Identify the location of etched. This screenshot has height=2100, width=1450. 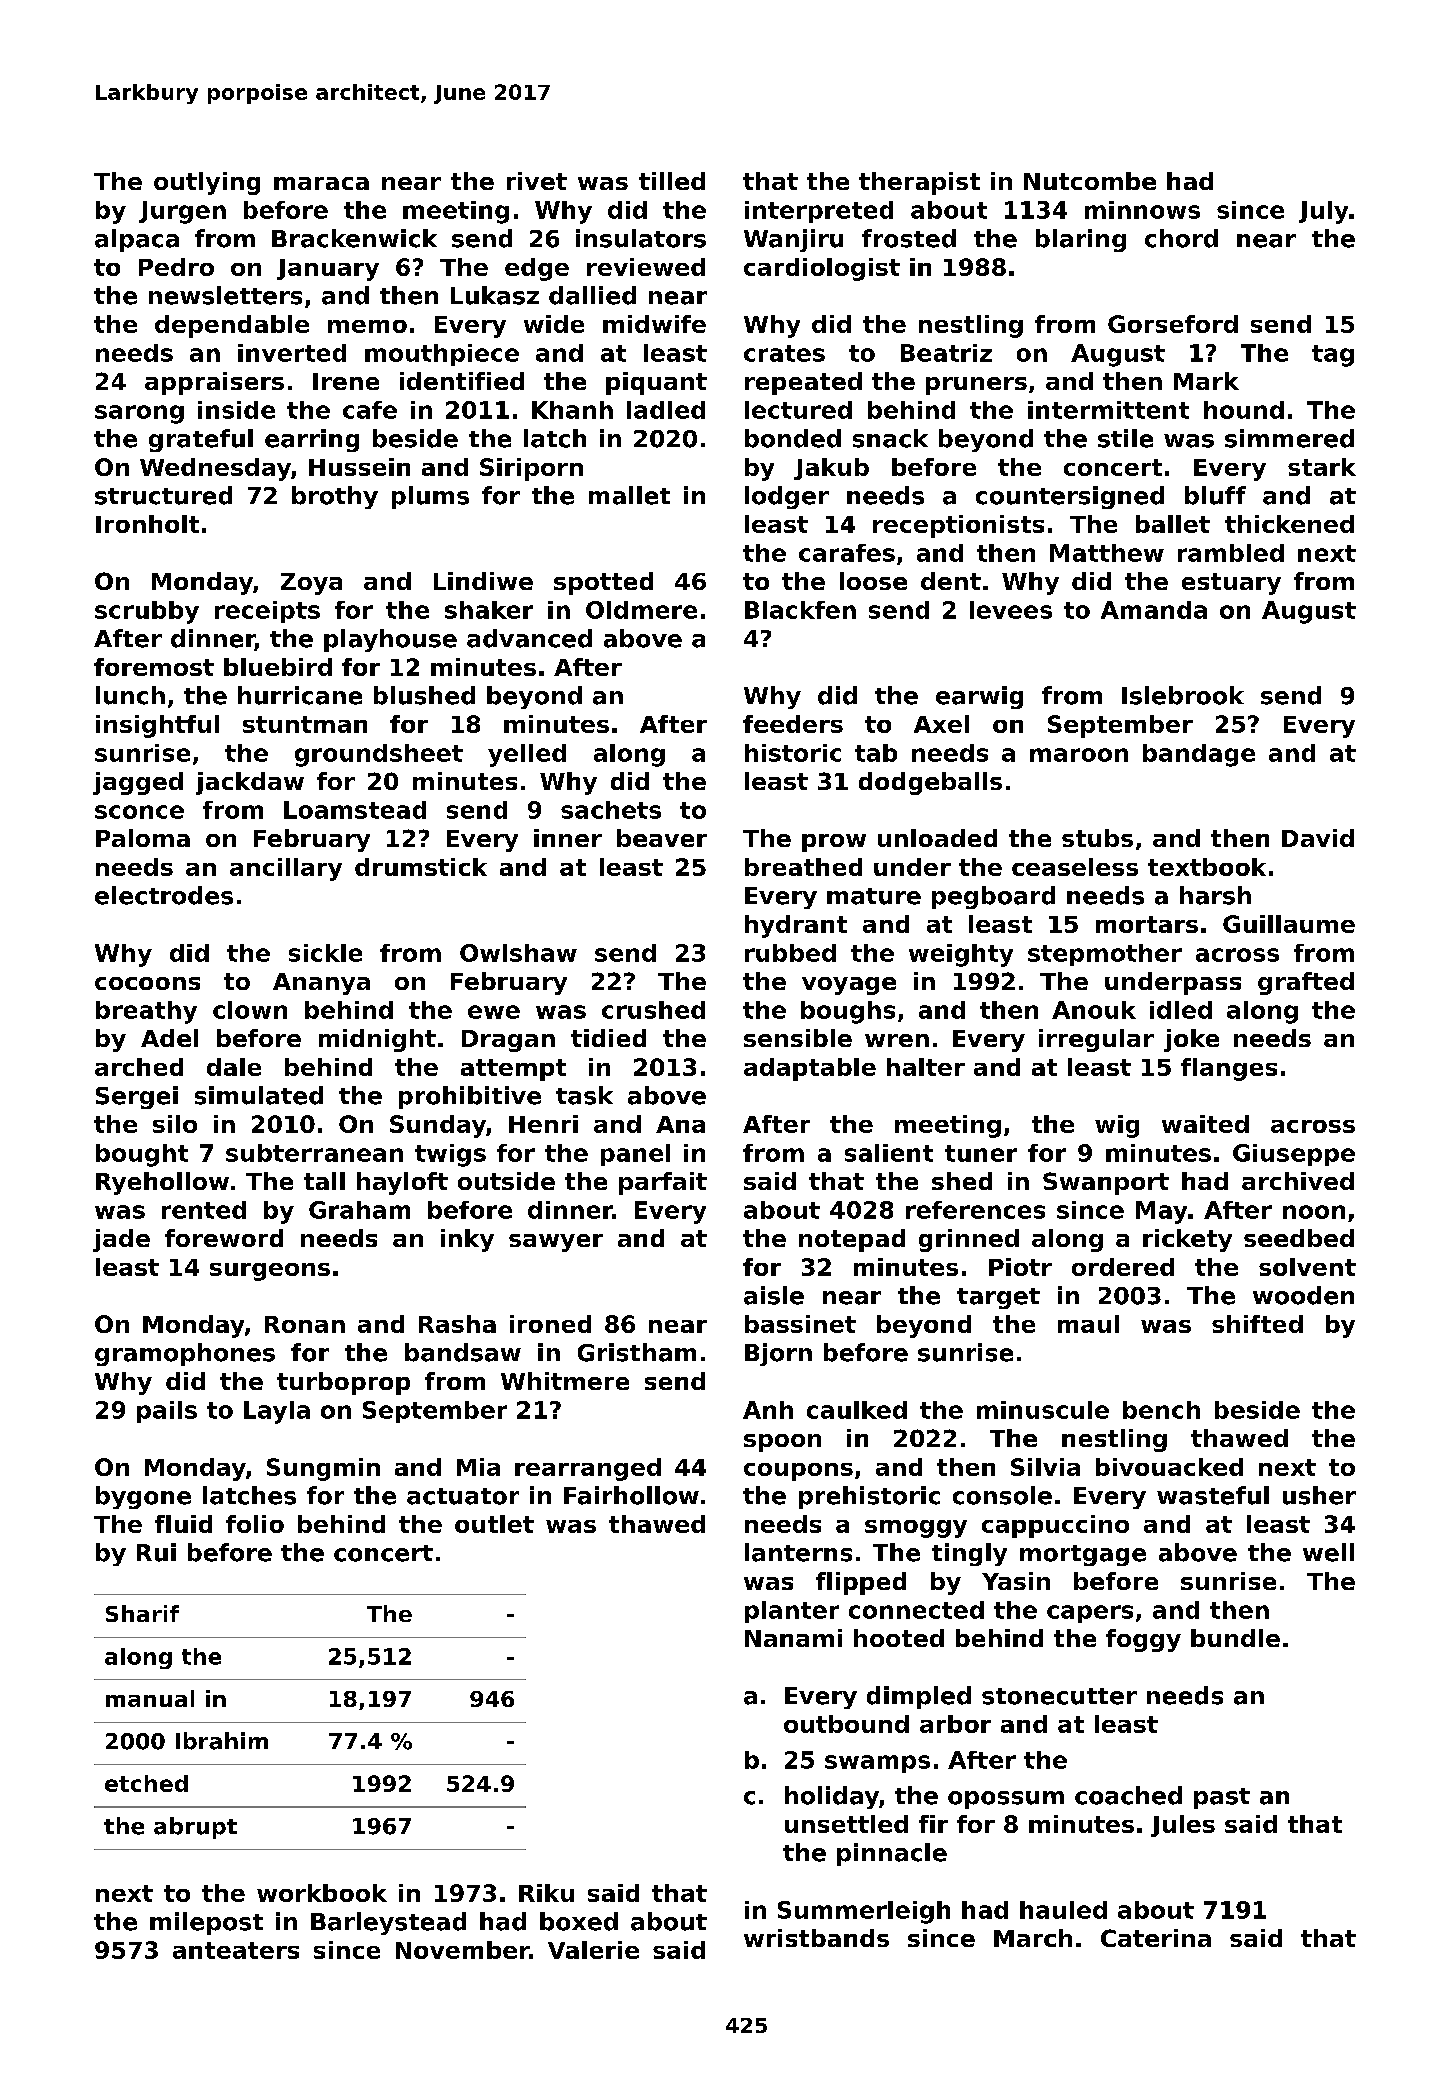
(146, 1783).
